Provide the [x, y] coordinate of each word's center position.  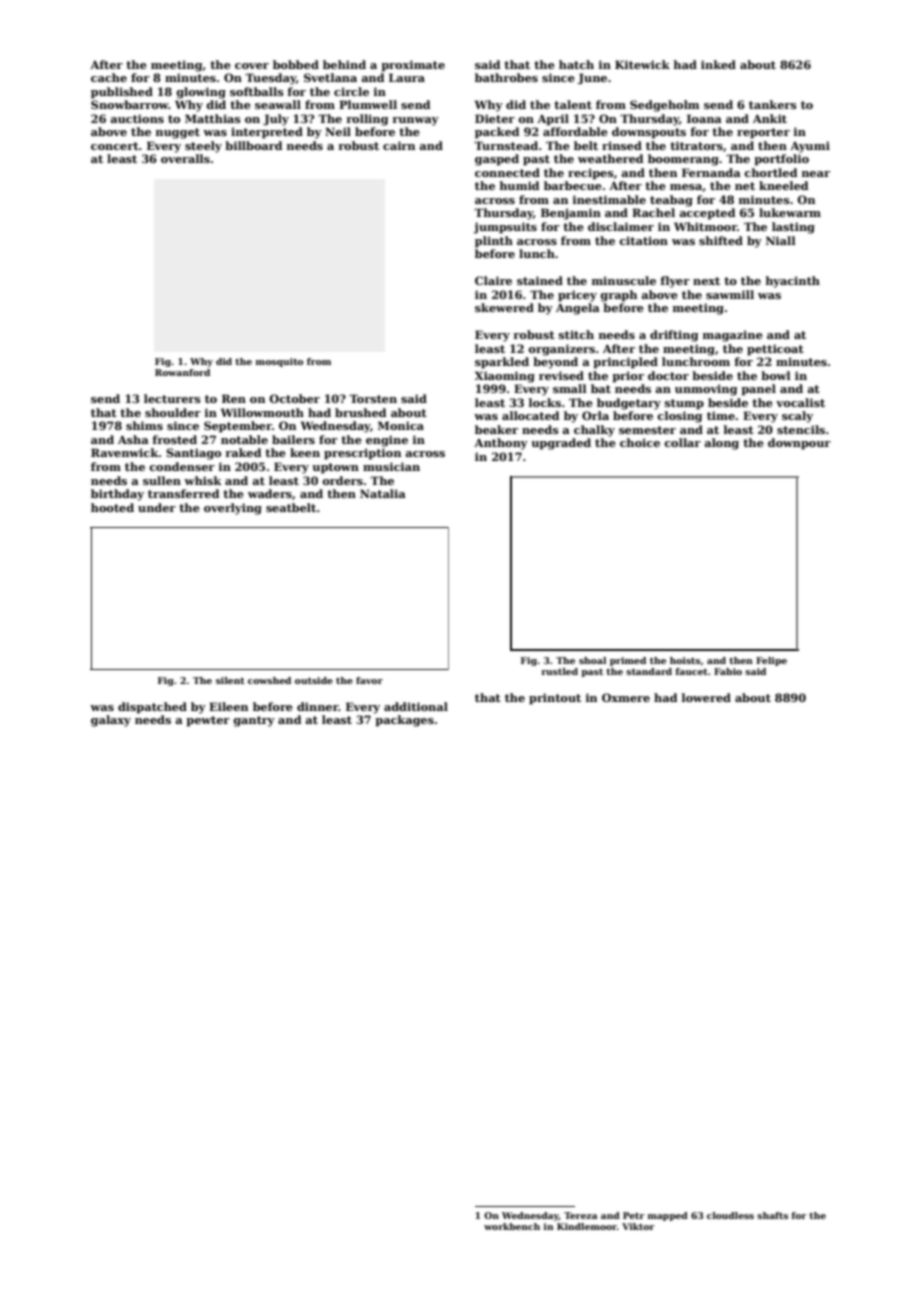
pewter [208, 721]
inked [718, 64]
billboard [253, 145]
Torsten [373, 398]
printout [555, 699]
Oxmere [626, 697]
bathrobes [506, 77]
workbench [512, 1226]
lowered [706, 697]
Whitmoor [705, 226]
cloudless [730, 1215]
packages [404, 721]
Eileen [228, 706]
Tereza [580, 1215]
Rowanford [182, 372]
